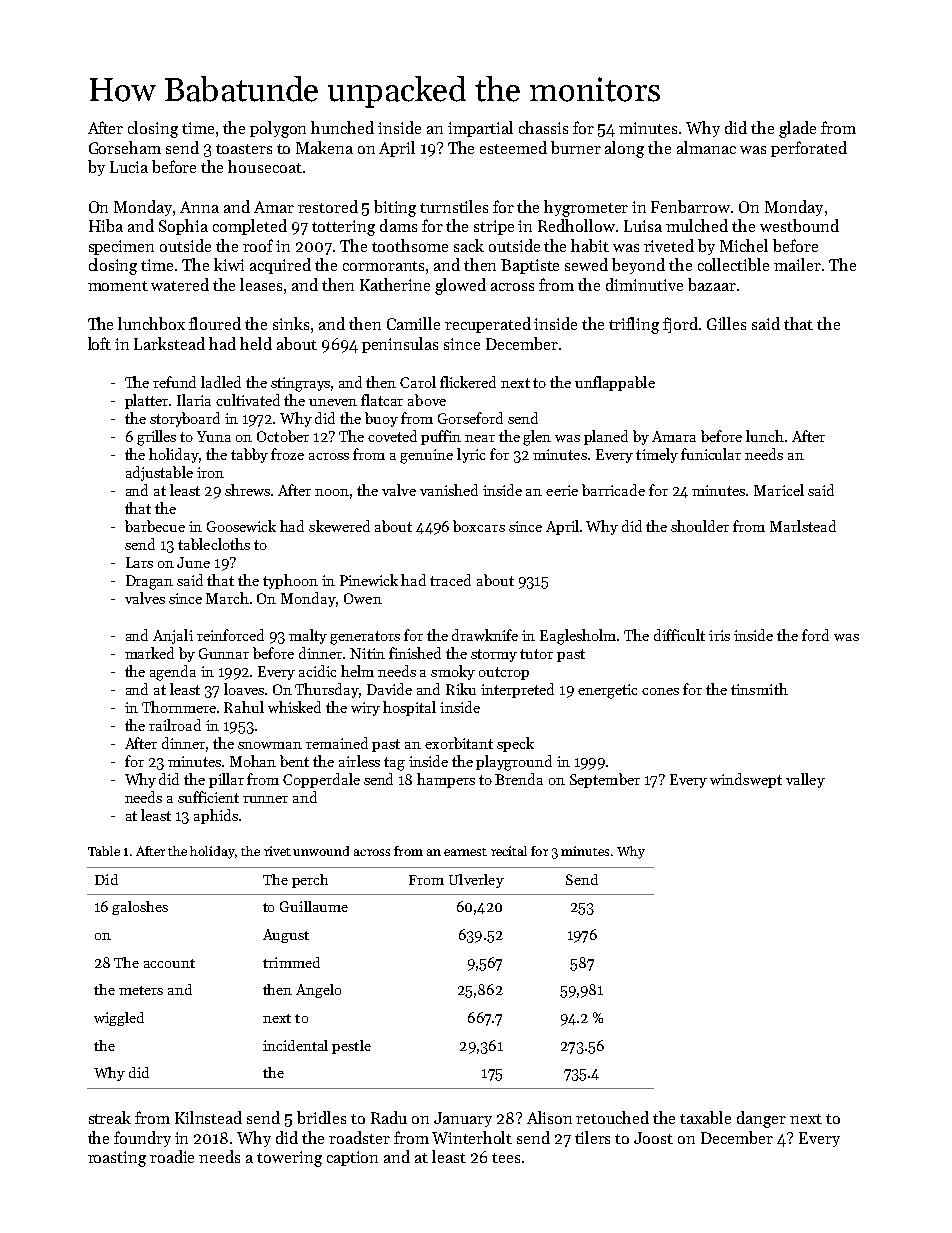 Image resolution: width=952 pixels, height=1233 pixels. Describe the element at coordinates (382, 400) in the screenshot. I see `flatcar` at that location.
